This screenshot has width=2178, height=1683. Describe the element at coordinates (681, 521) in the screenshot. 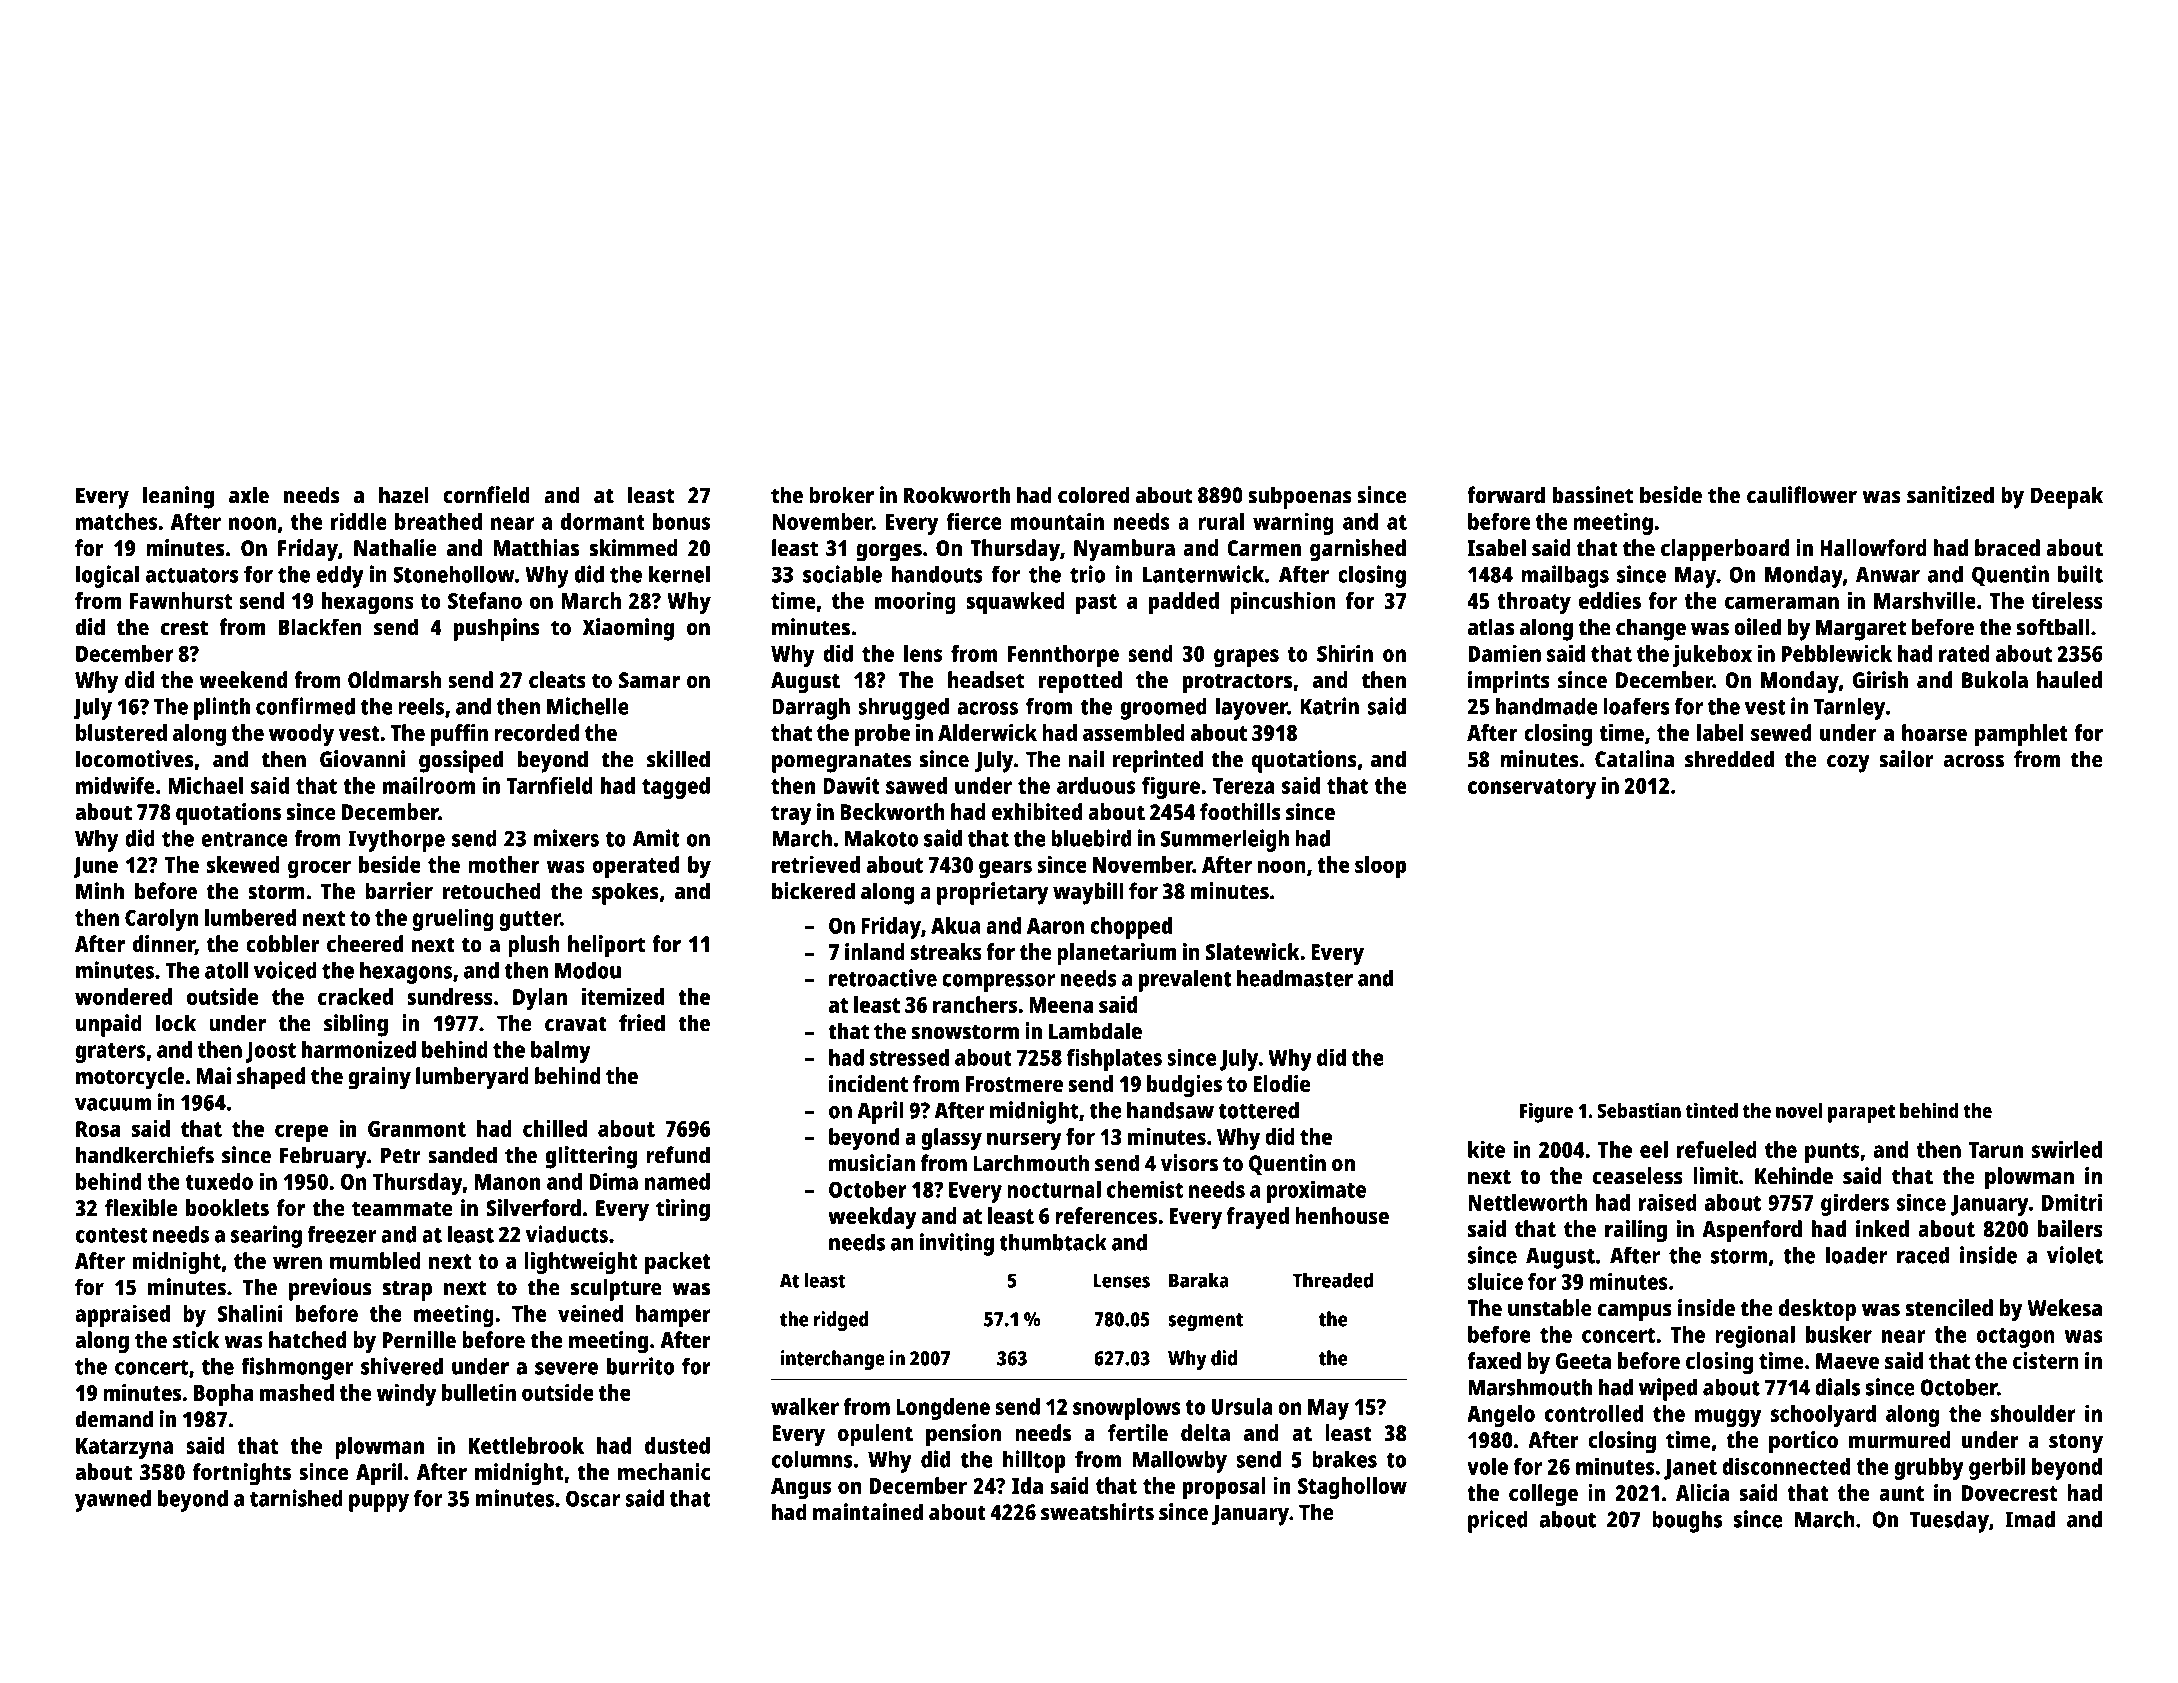

I see `bonus` at that location.
